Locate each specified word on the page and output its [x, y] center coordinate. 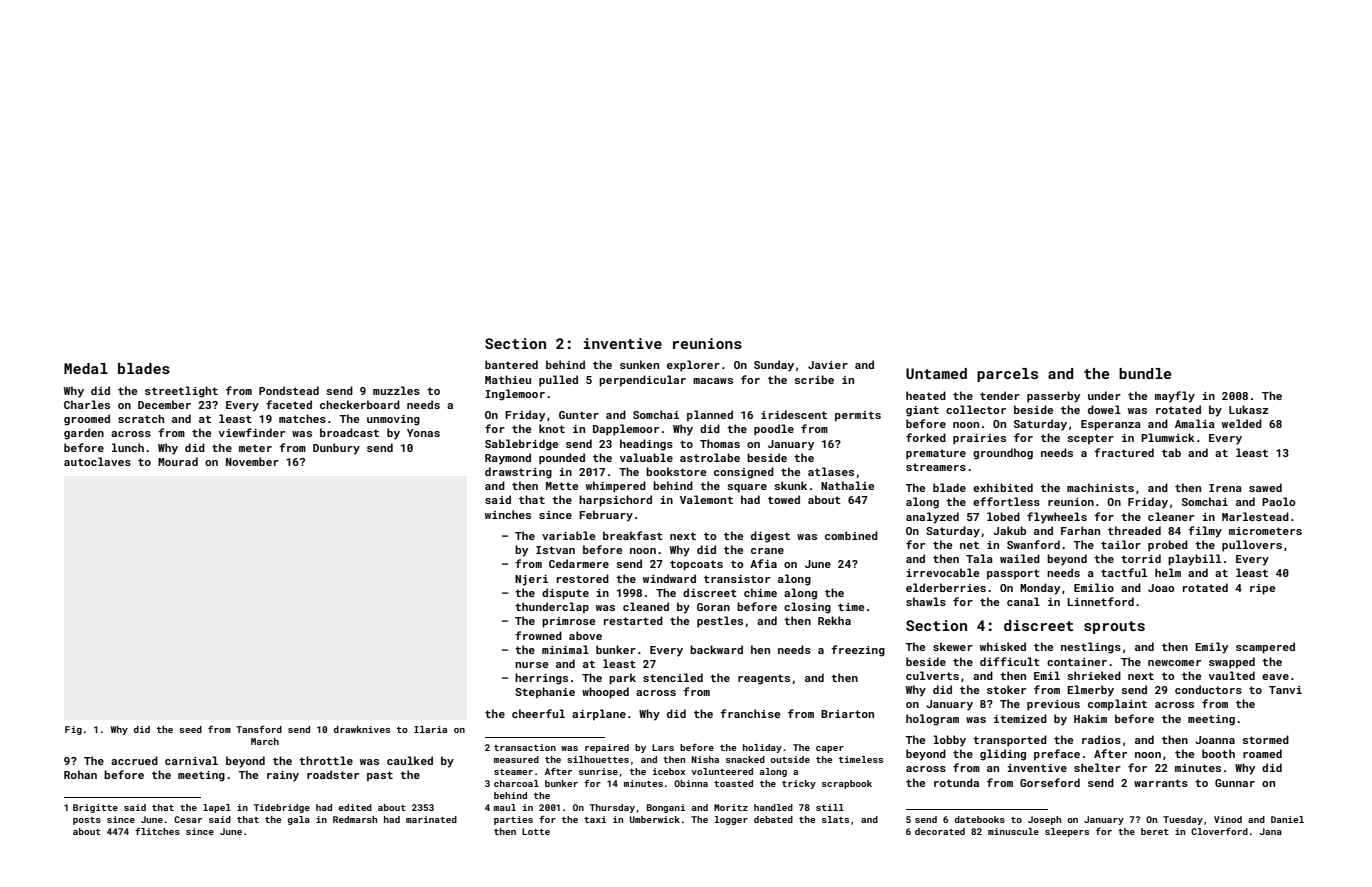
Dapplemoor [626, 430]
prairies [979, 439]
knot [552, 428]
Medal [86, 368]
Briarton [847, 714]
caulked [410, 760]
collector [976, 409]
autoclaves [97, 461]
